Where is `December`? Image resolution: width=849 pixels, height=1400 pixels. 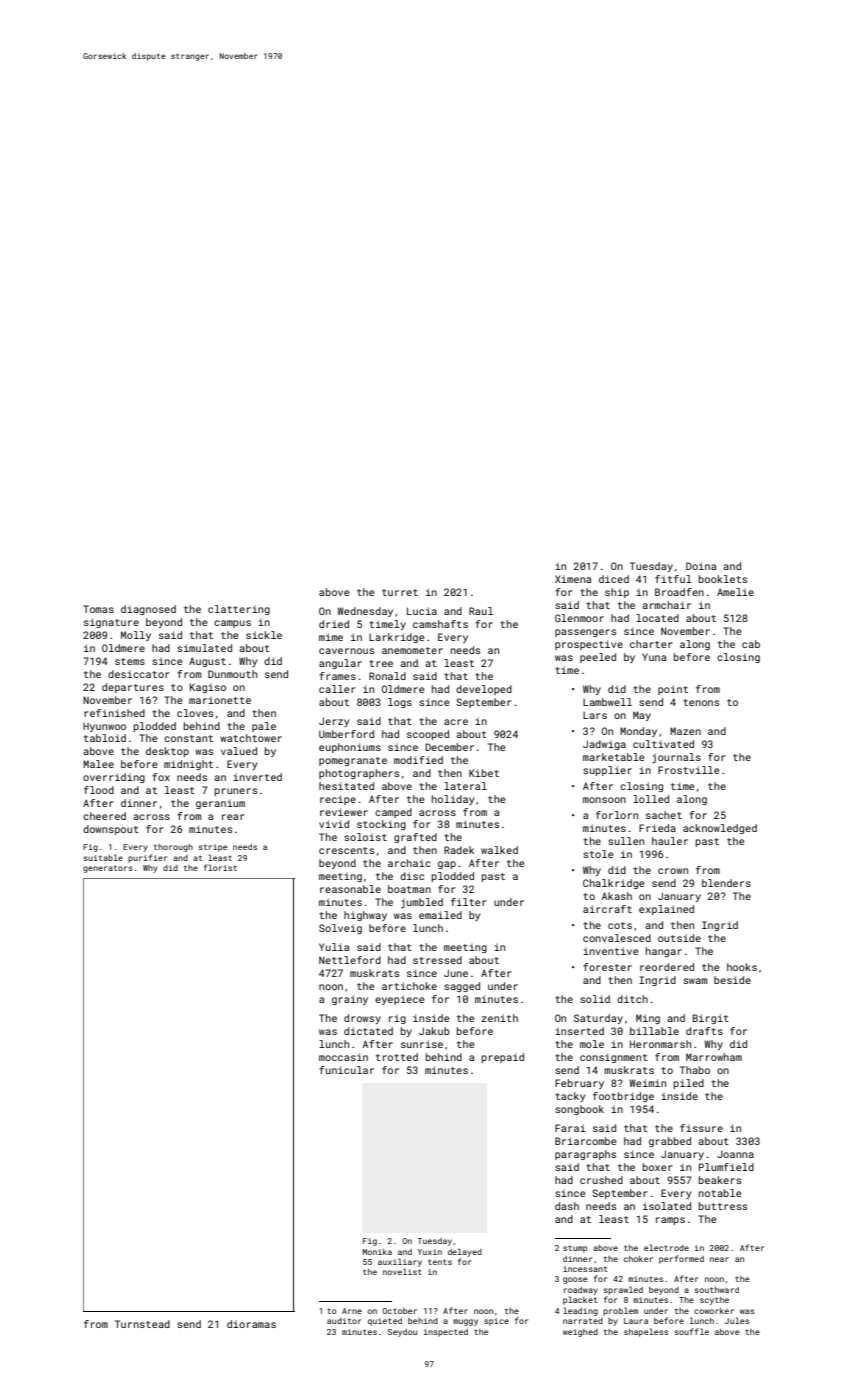 December is located at coordinates (449, 747).
